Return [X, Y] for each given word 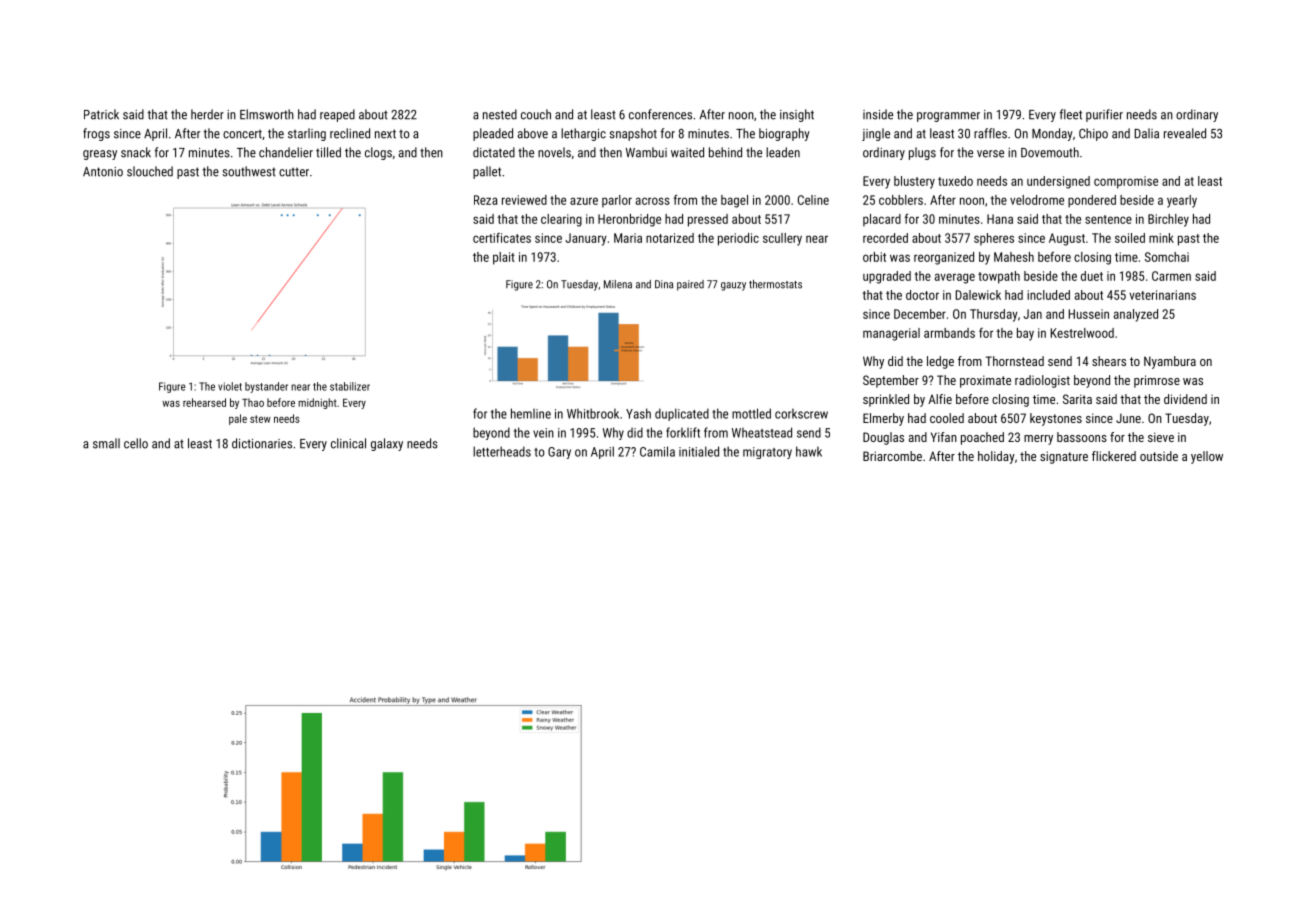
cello [136, 443]
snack [136, 152]
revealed [1185, 133]
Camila [657, 451]
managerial [891, 334]
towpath [999, 277]
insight [797, 115]
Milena [618, 284]
